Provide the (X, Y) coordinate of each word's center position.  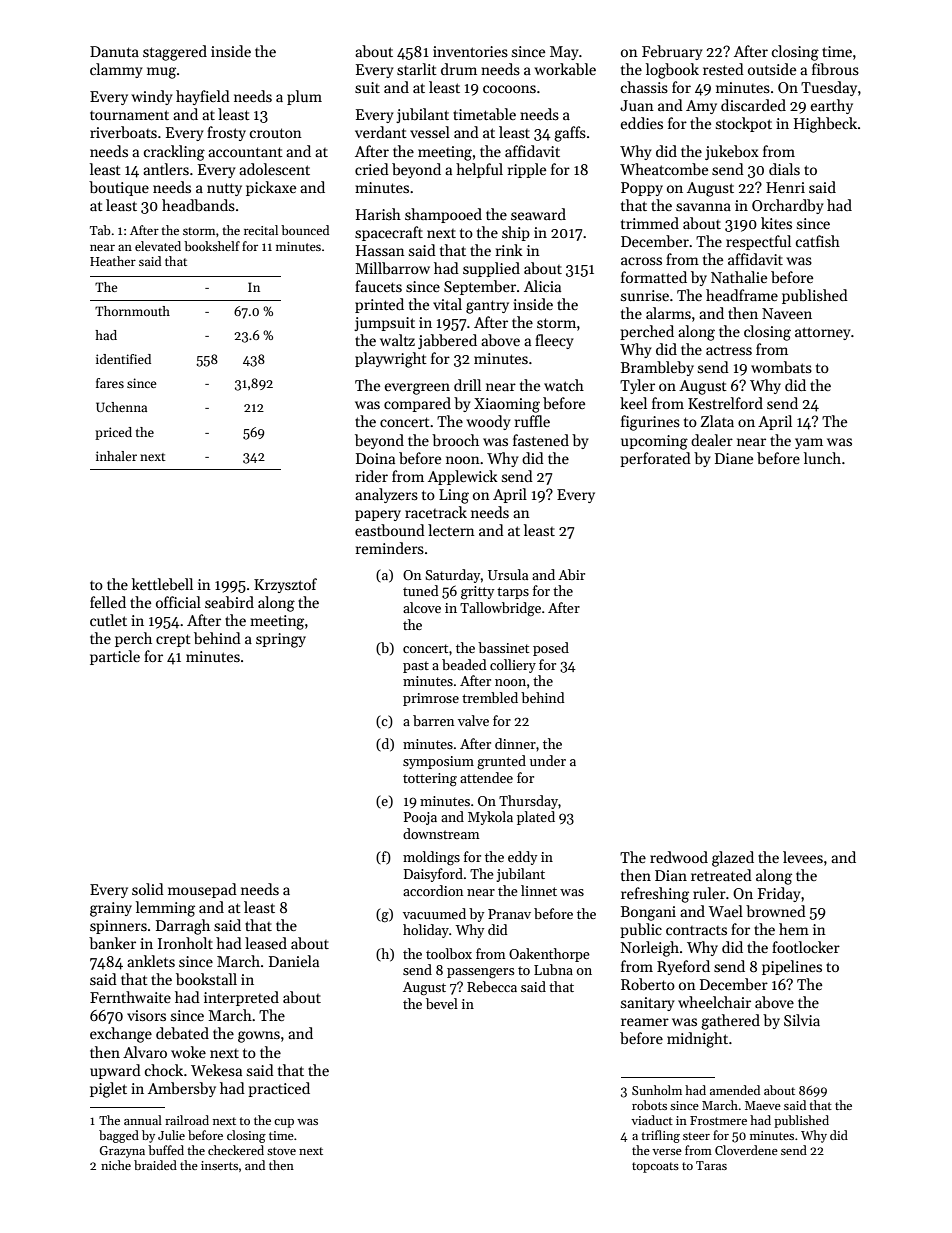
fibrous (835, 69)
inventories (470, 51)
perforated (655, 459)
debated (182, 1033)
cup (284, 1123)
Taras (711, 1165)
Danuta (114, 51)
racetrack (436, 512)
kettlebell (162, 584)
